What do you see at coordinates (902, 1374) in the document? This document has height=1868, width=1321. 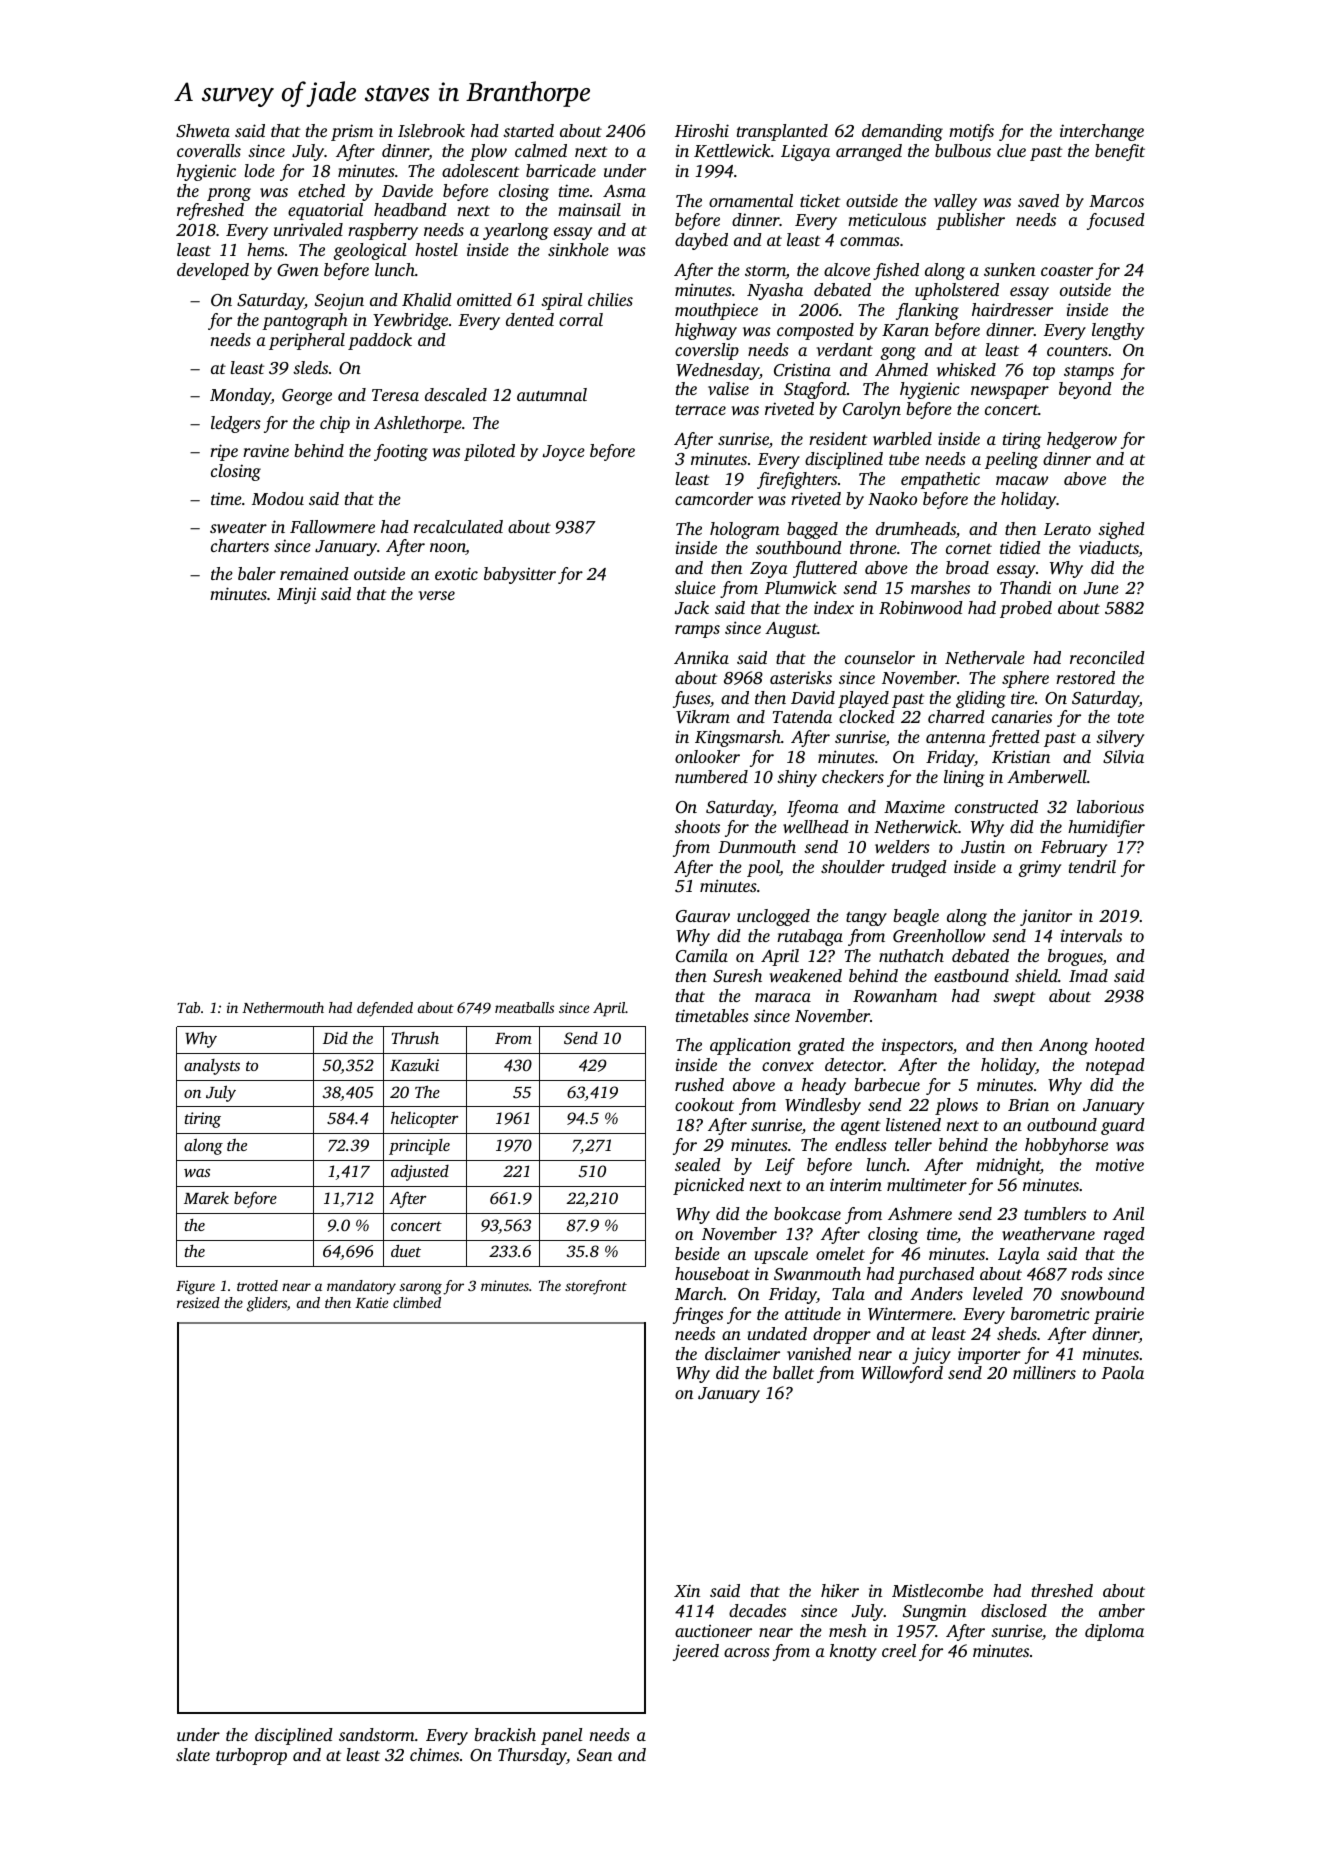 I see `Willowford` at bounding box center [902, 1374].
